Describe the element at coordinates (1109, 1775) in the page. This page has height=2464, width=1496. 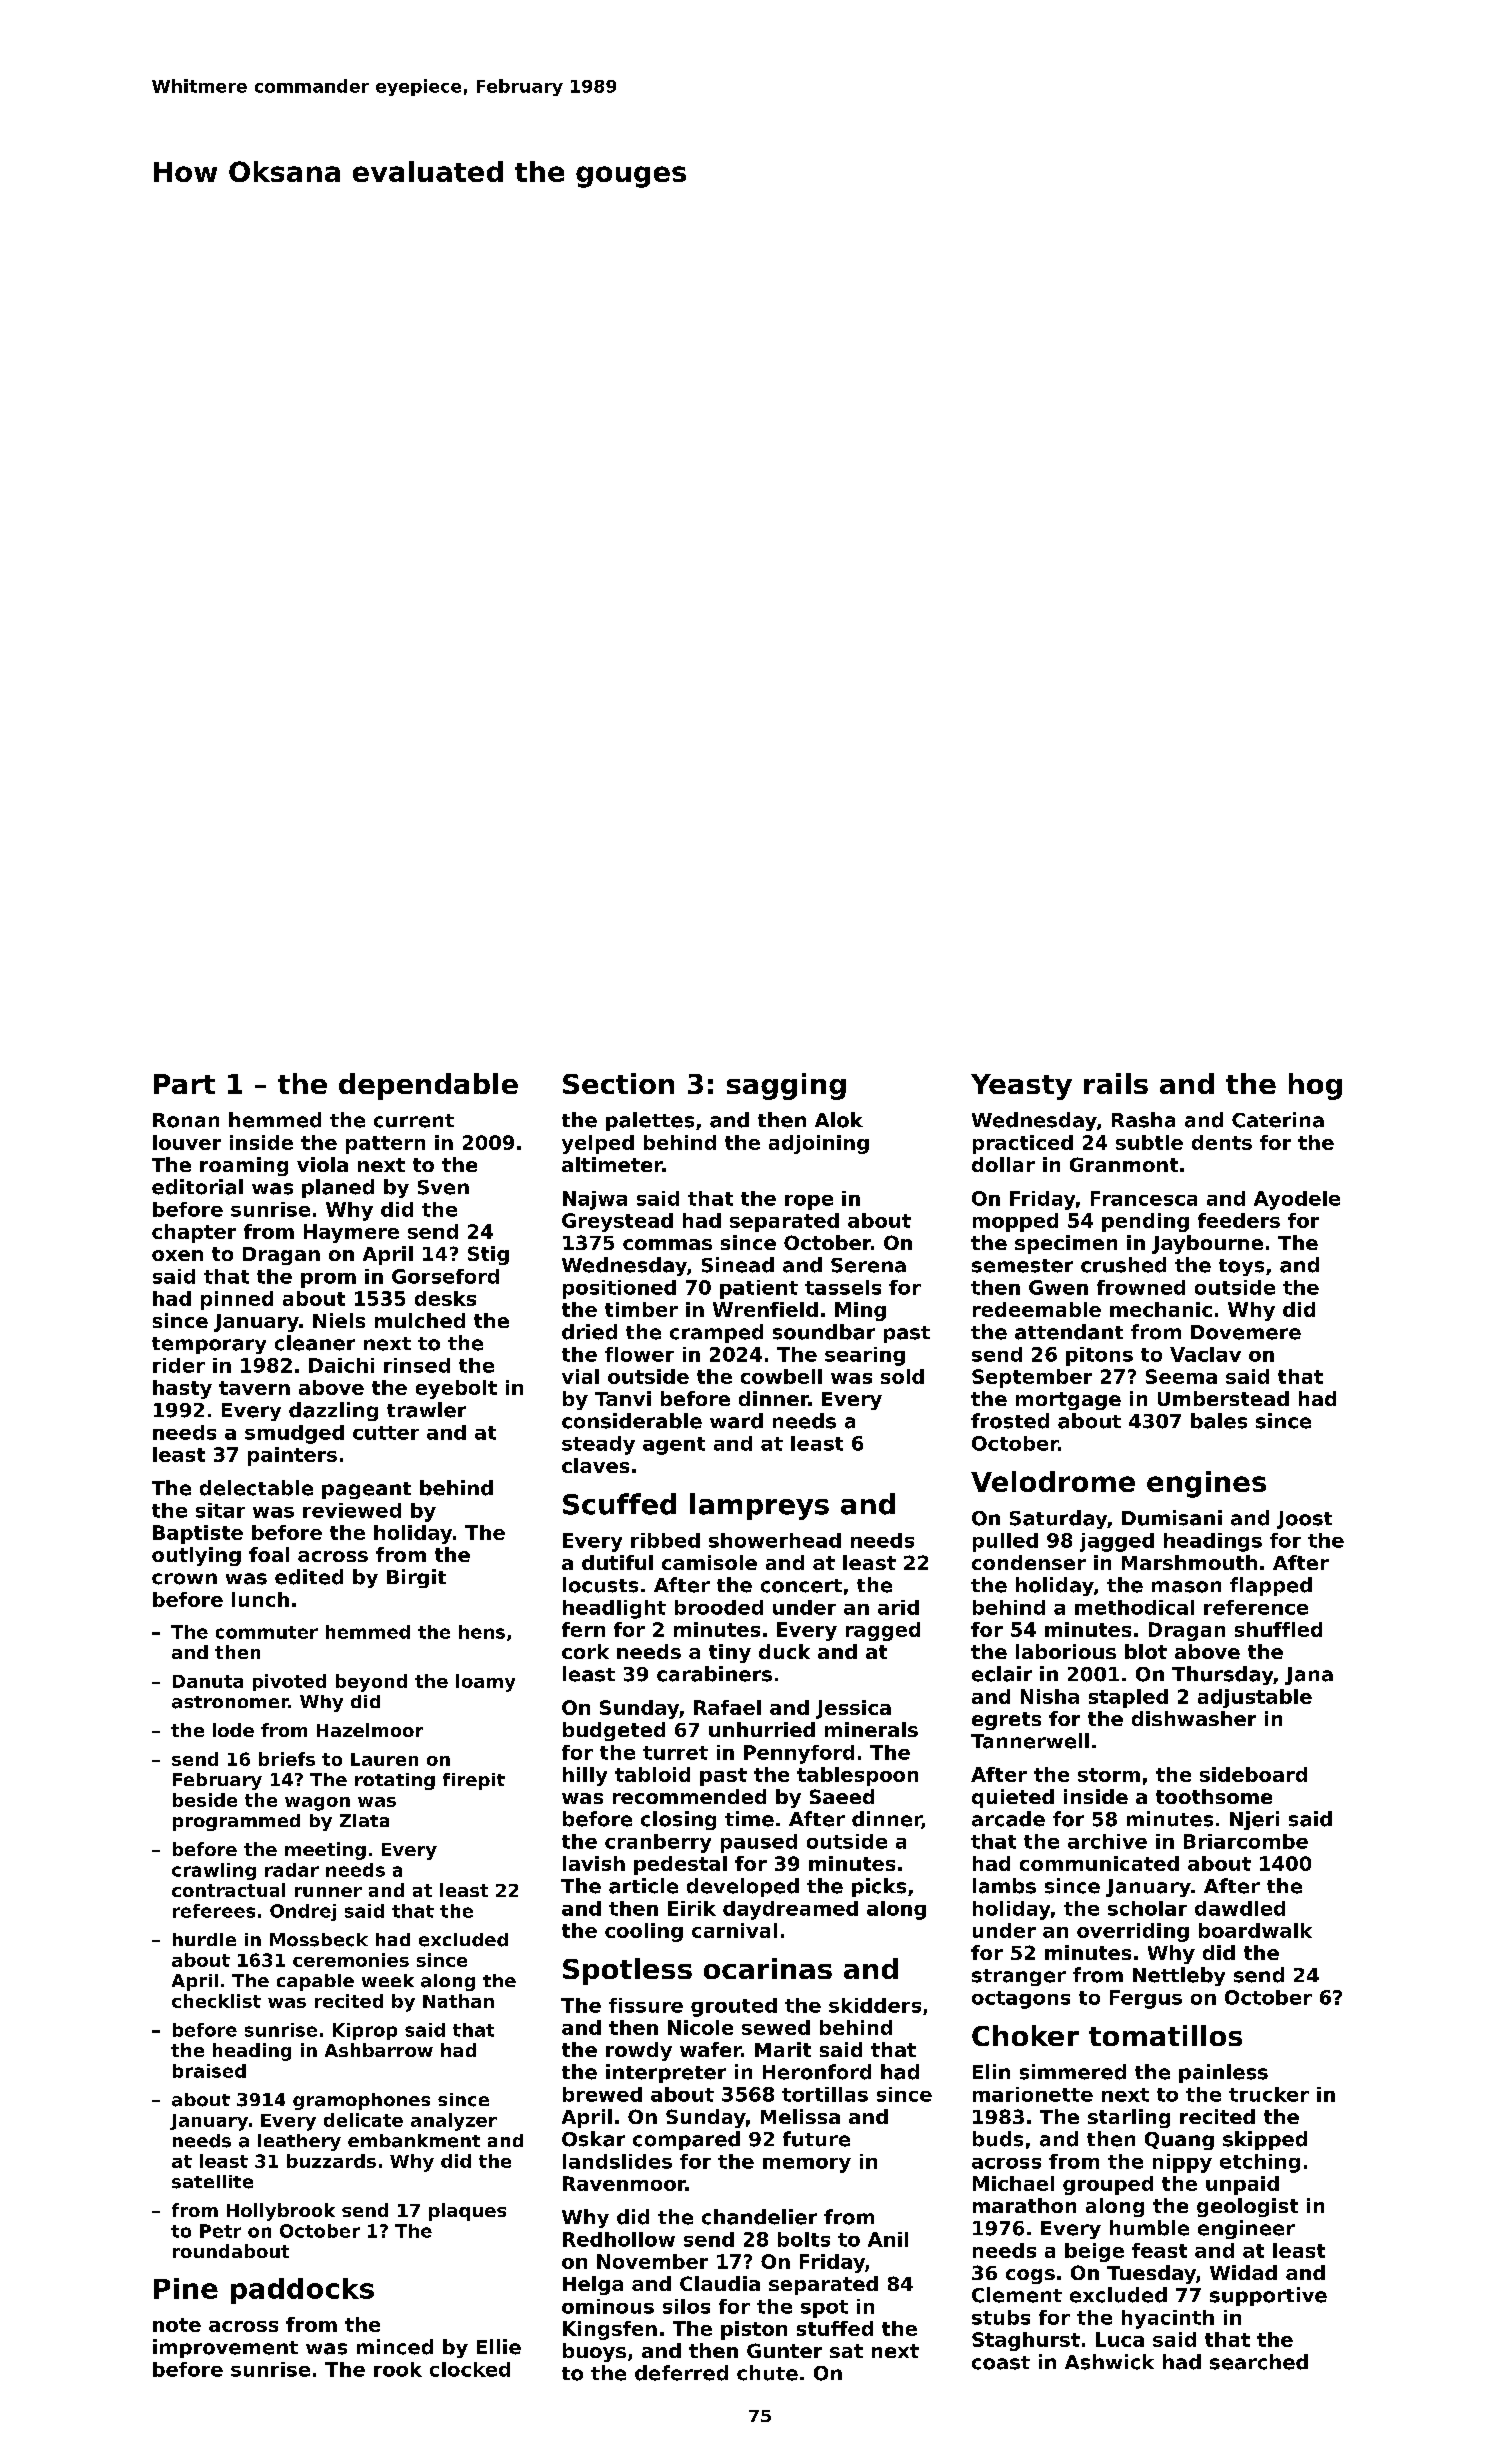
I see `storm` at that location.
